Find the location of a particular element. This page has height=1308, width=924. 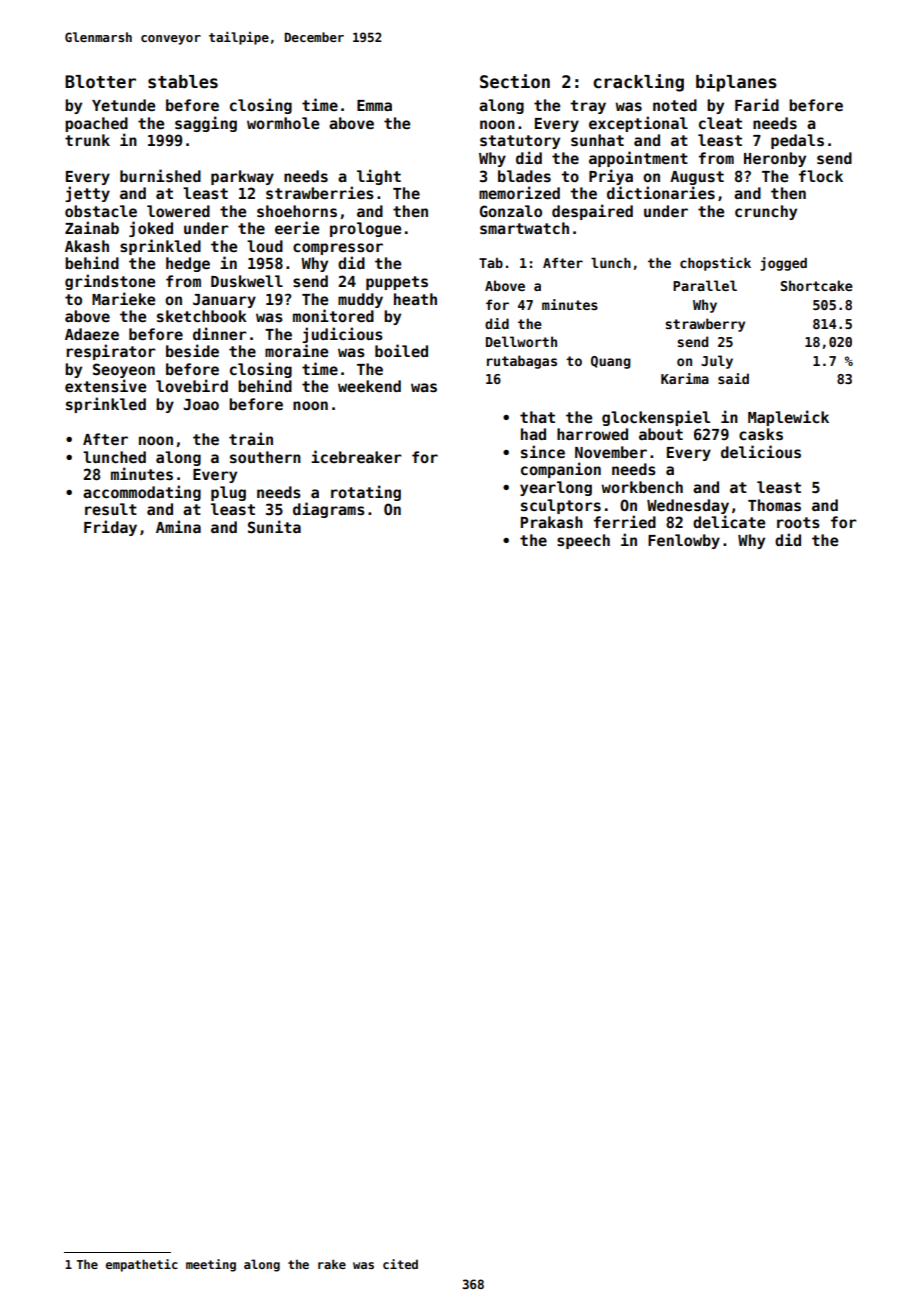

speech is located at coordinates (583, 541).
